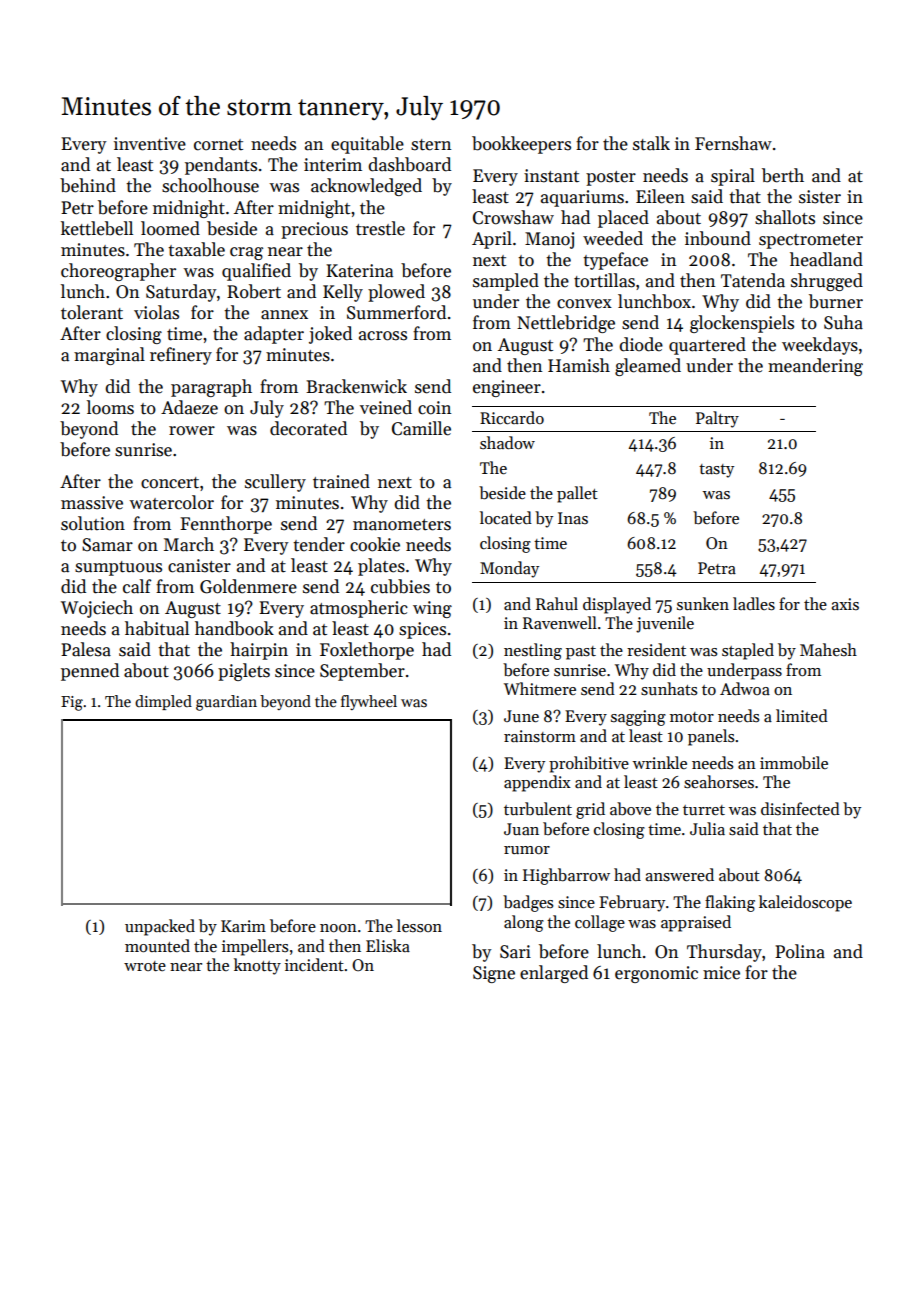 This screenshot has width=924, height=1308. I want to click on gleamed, so click(648, 367).
